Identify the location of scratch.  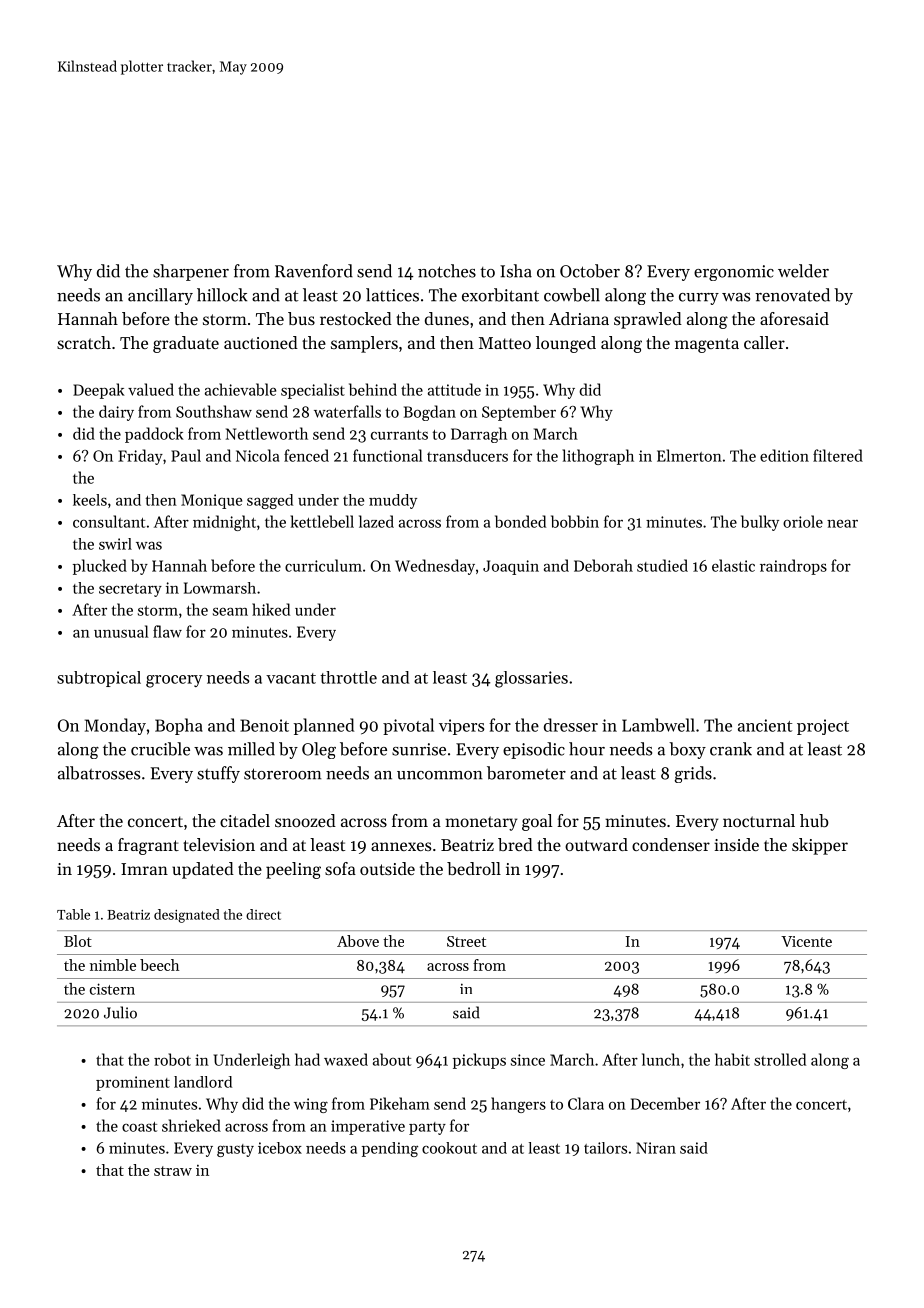
(84, 342).
